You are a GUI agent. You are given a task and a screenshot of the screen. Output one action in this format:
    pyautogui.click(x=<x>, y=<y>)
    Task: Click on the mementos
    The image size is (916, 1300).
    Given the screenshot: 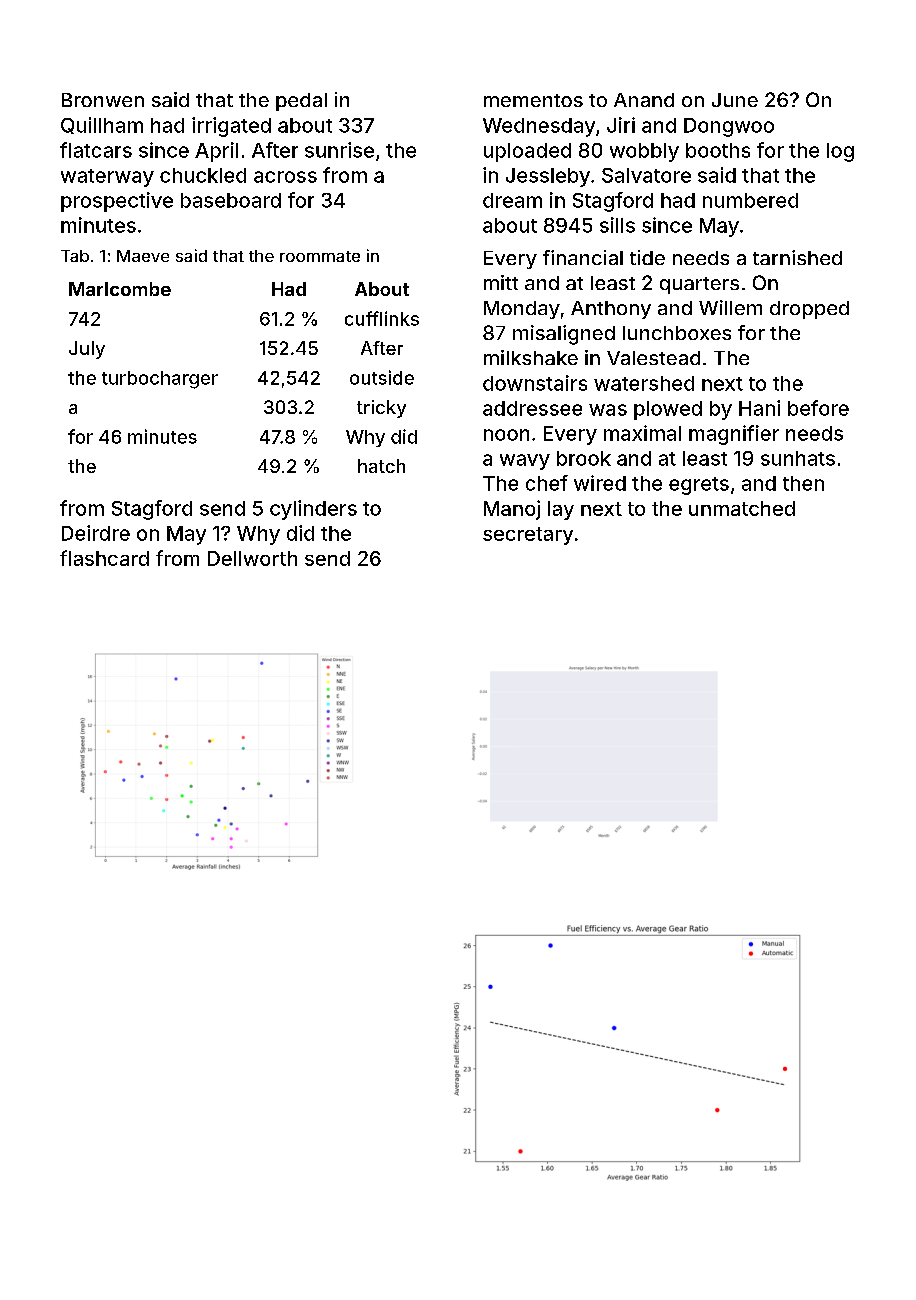 What is the action you would take?
    pyautogui.click(x=533, y=100)
